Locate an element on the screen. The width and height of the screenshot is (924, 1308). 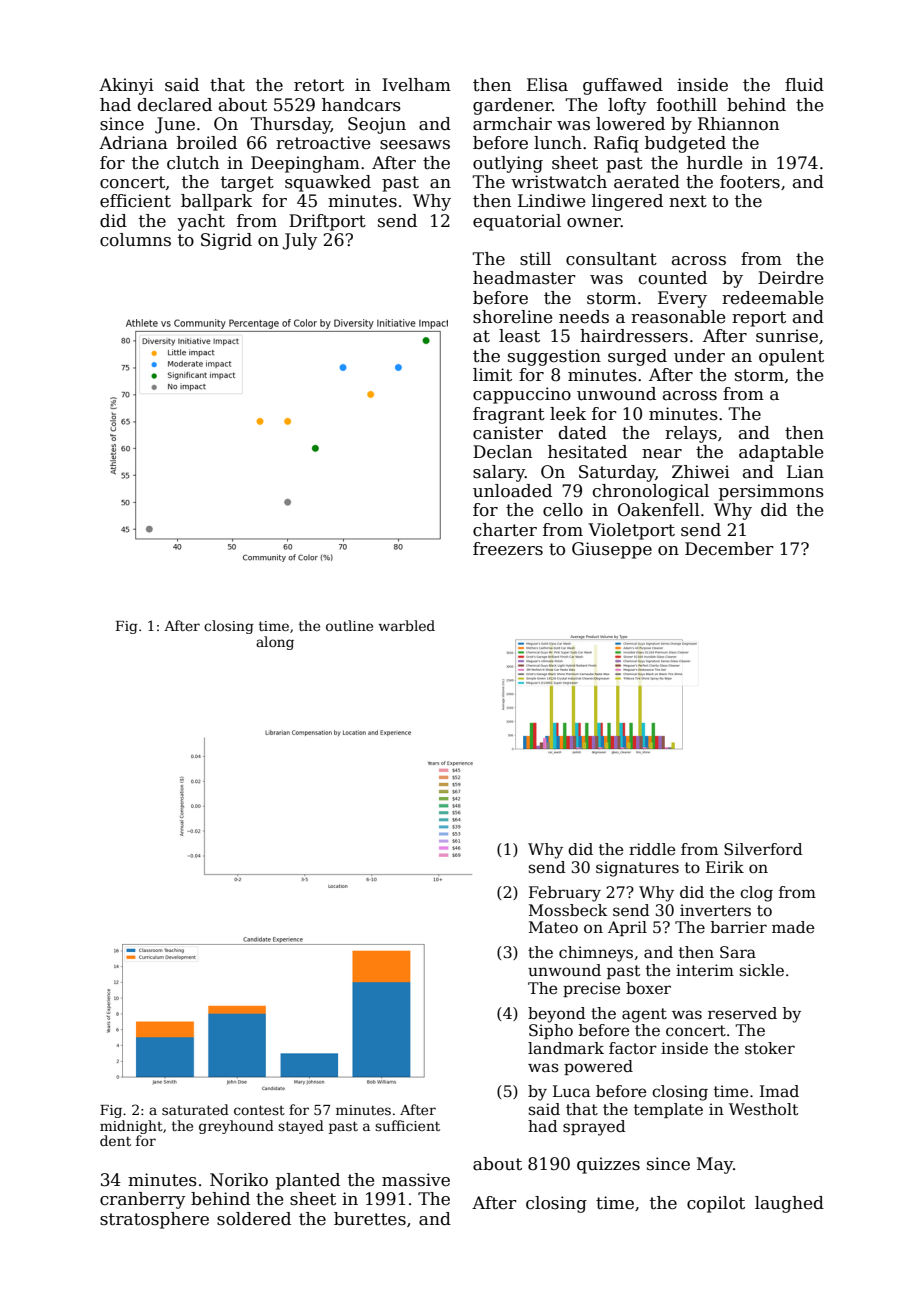
fluid is located at coordinates (804, 85).
